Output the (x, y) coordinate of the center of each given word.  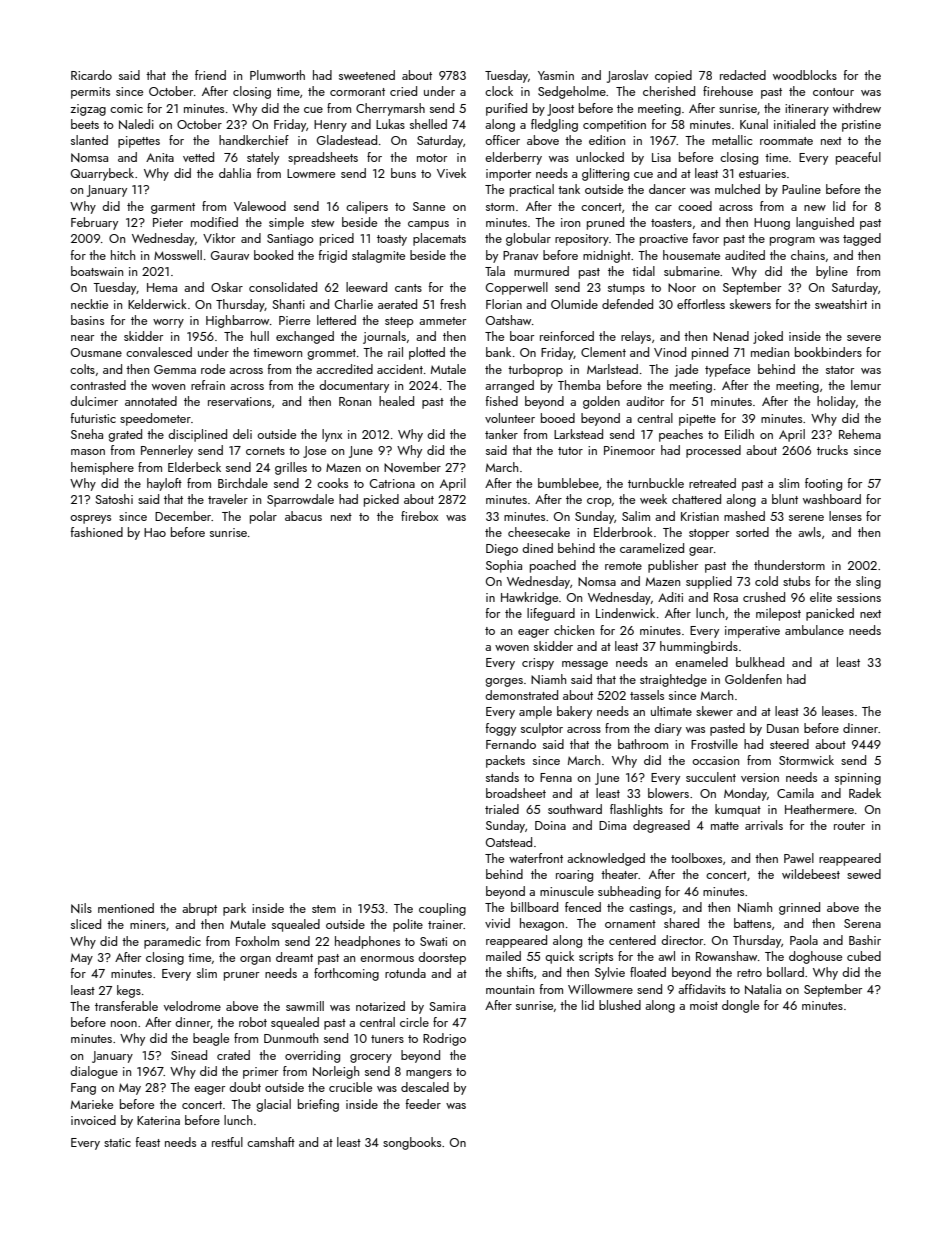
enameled (701, 662)
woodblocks (805, 75)
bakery (574, 712)
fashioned (97, 532)
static (117, 1142)
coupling (442, 909)
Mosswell (178, 255)
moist (704, 1005)
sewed (864, 874)
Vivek (451, 173)
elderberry (513, 158)
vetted (198, 157)
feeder (423, 1104)
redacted (743, 75)
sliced (86, 924)
